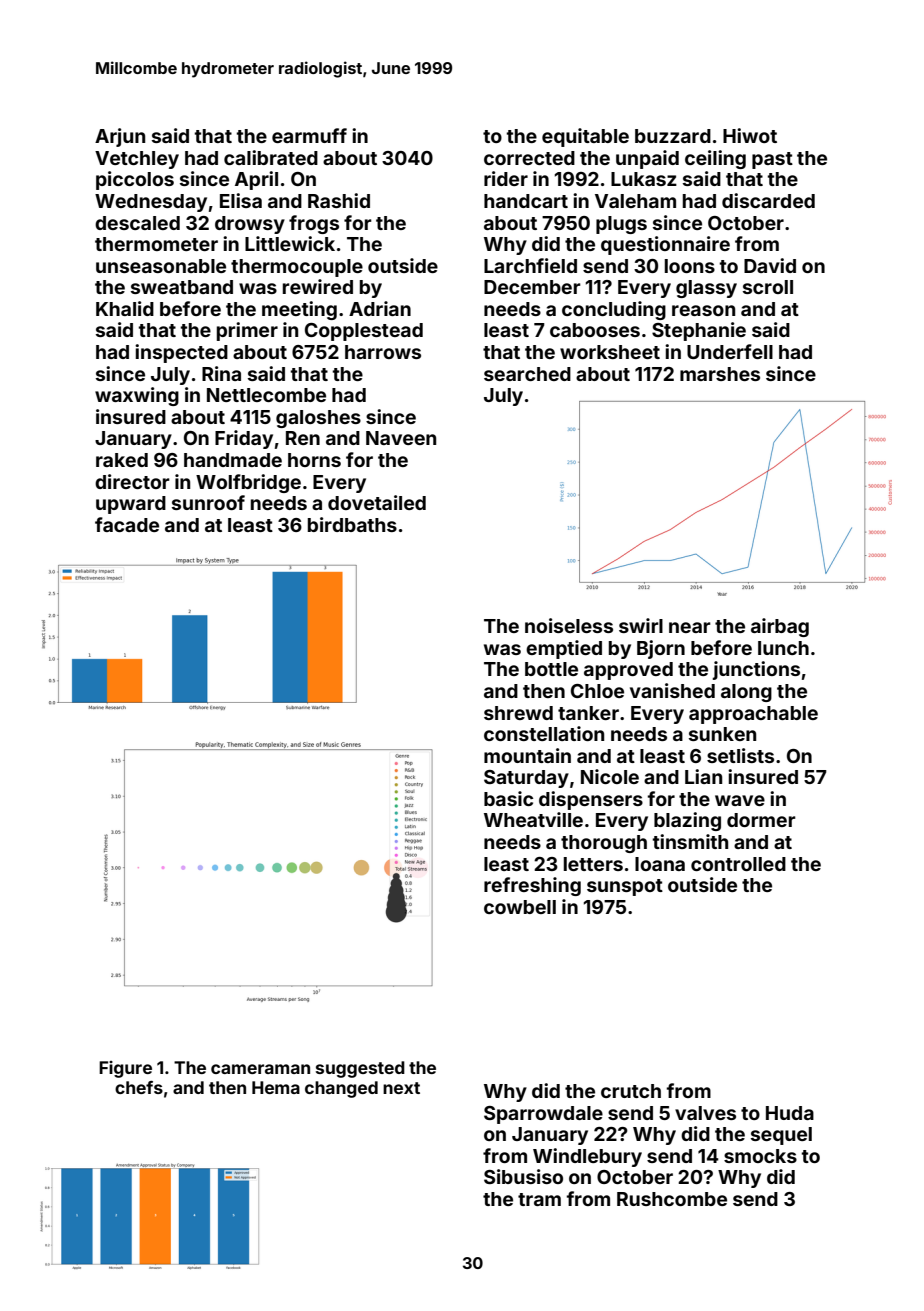 Image resolution: width=924 pixels, height=1311 pixels. I want to click on Sparrowdale, so click(543, 1115).
